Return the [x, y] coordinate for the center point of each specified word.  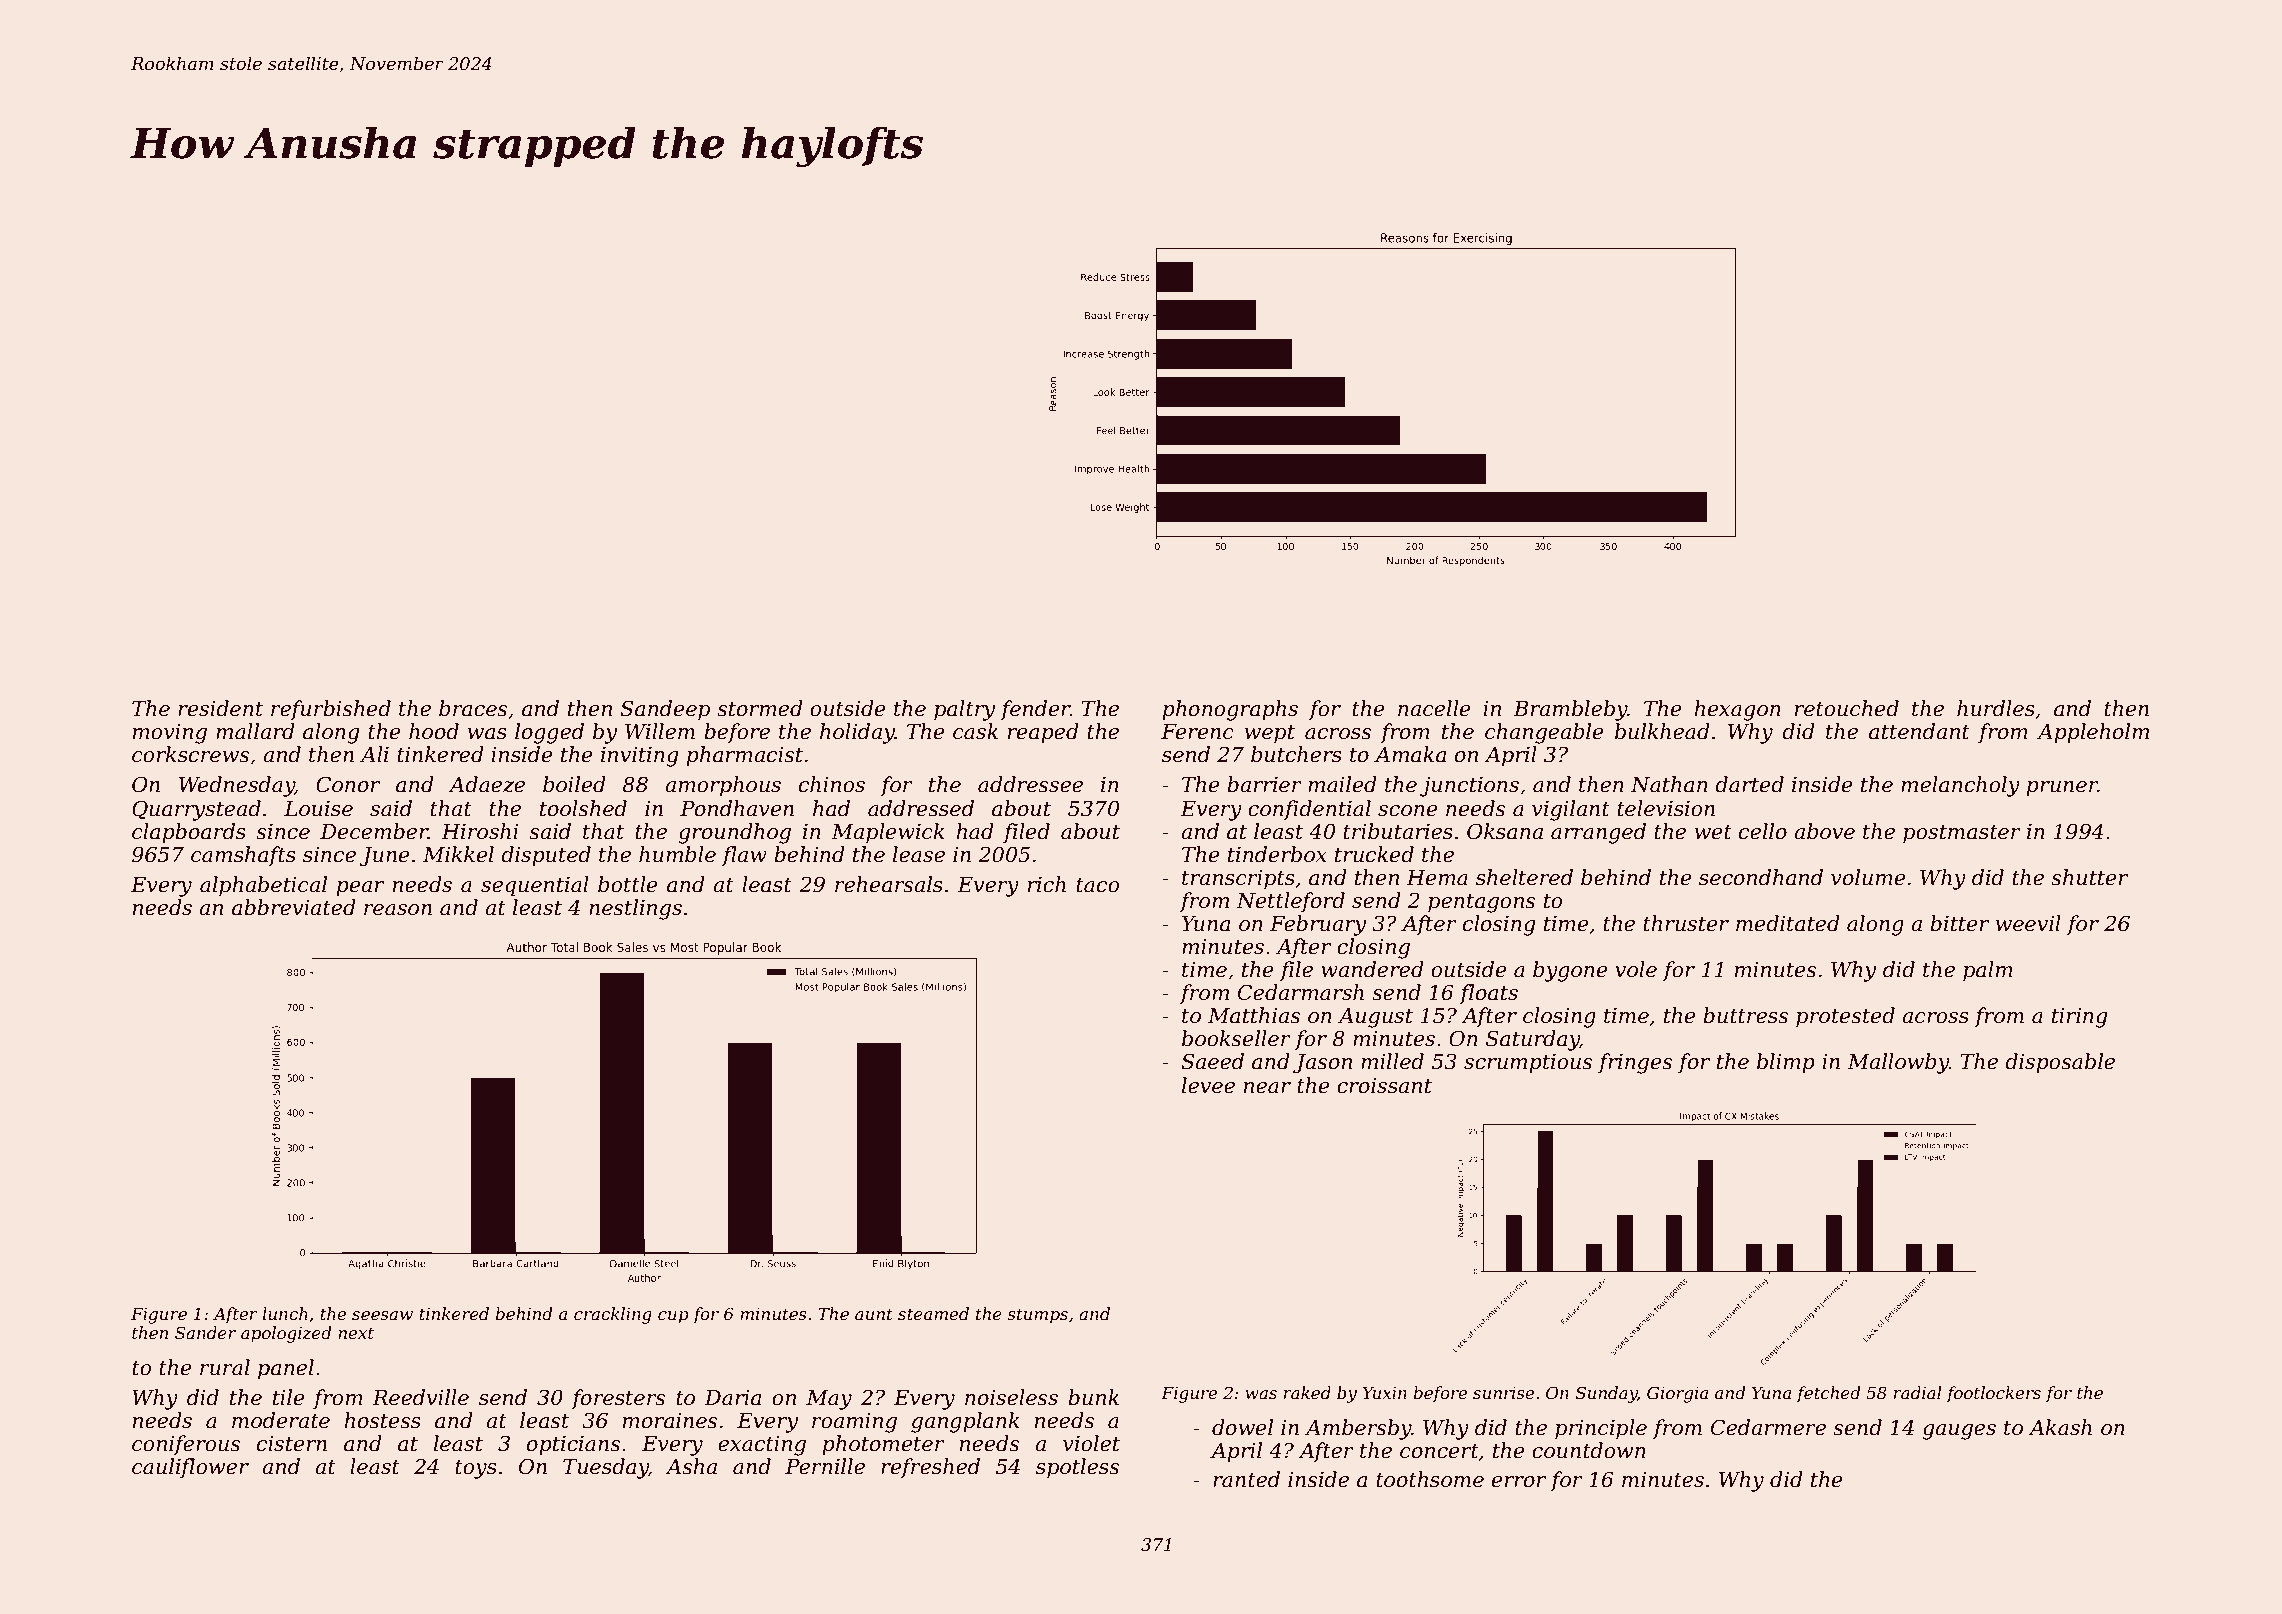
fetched [1828, 1394]
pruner [2062, 789]
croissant [1384, 1086]
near [1267, 1088]
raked [1307, 1392]
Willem [660, 731]
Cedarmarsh [1301, 992]
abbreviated [293, 907]
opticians [573, 1446]
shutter [2089, 877]
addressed [921, 808]
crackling [613, 1315]
